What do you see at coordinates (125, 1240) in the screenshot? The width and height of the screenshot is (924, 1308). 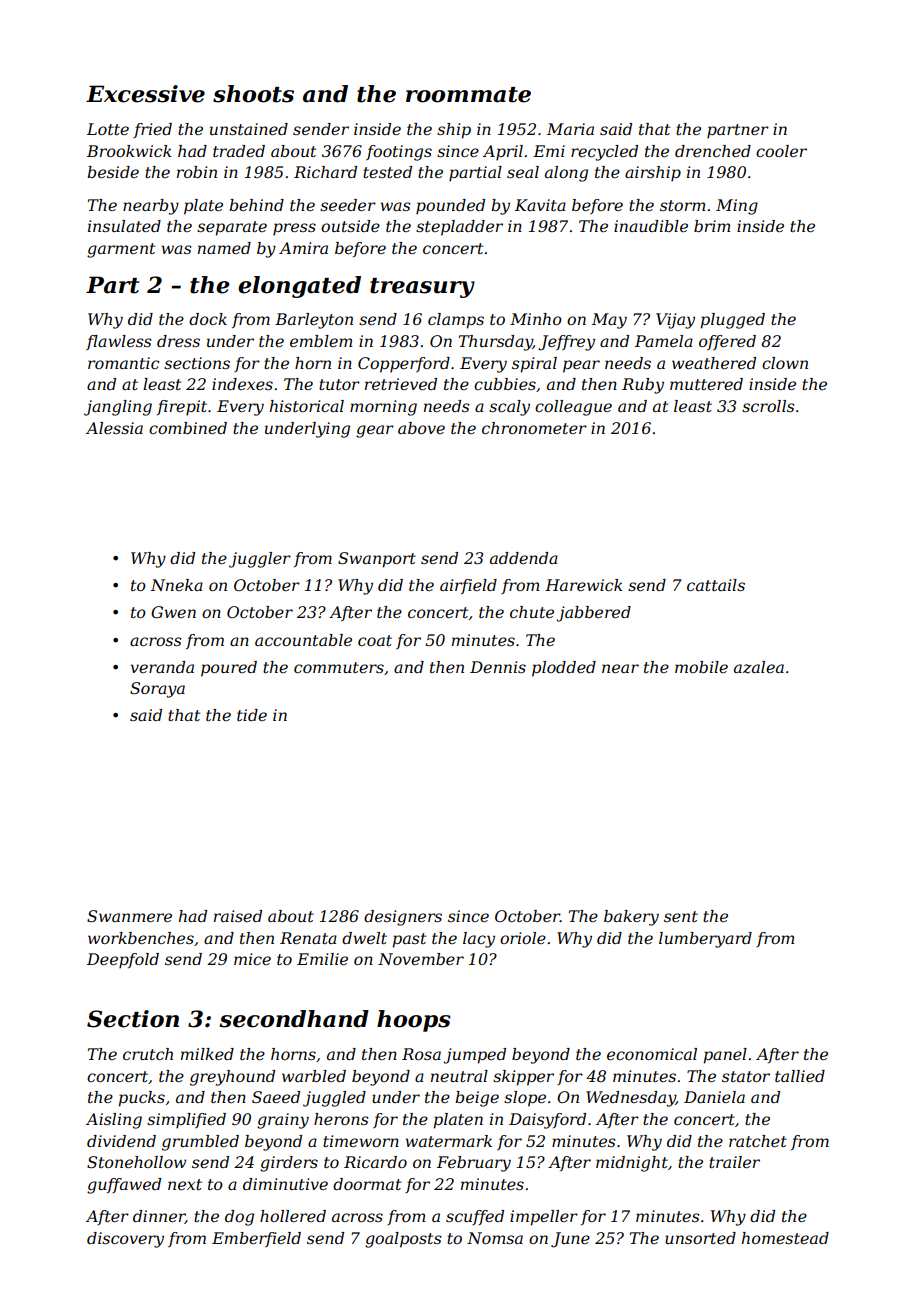 I see `discovery` at bounding box center [125, 1240].
